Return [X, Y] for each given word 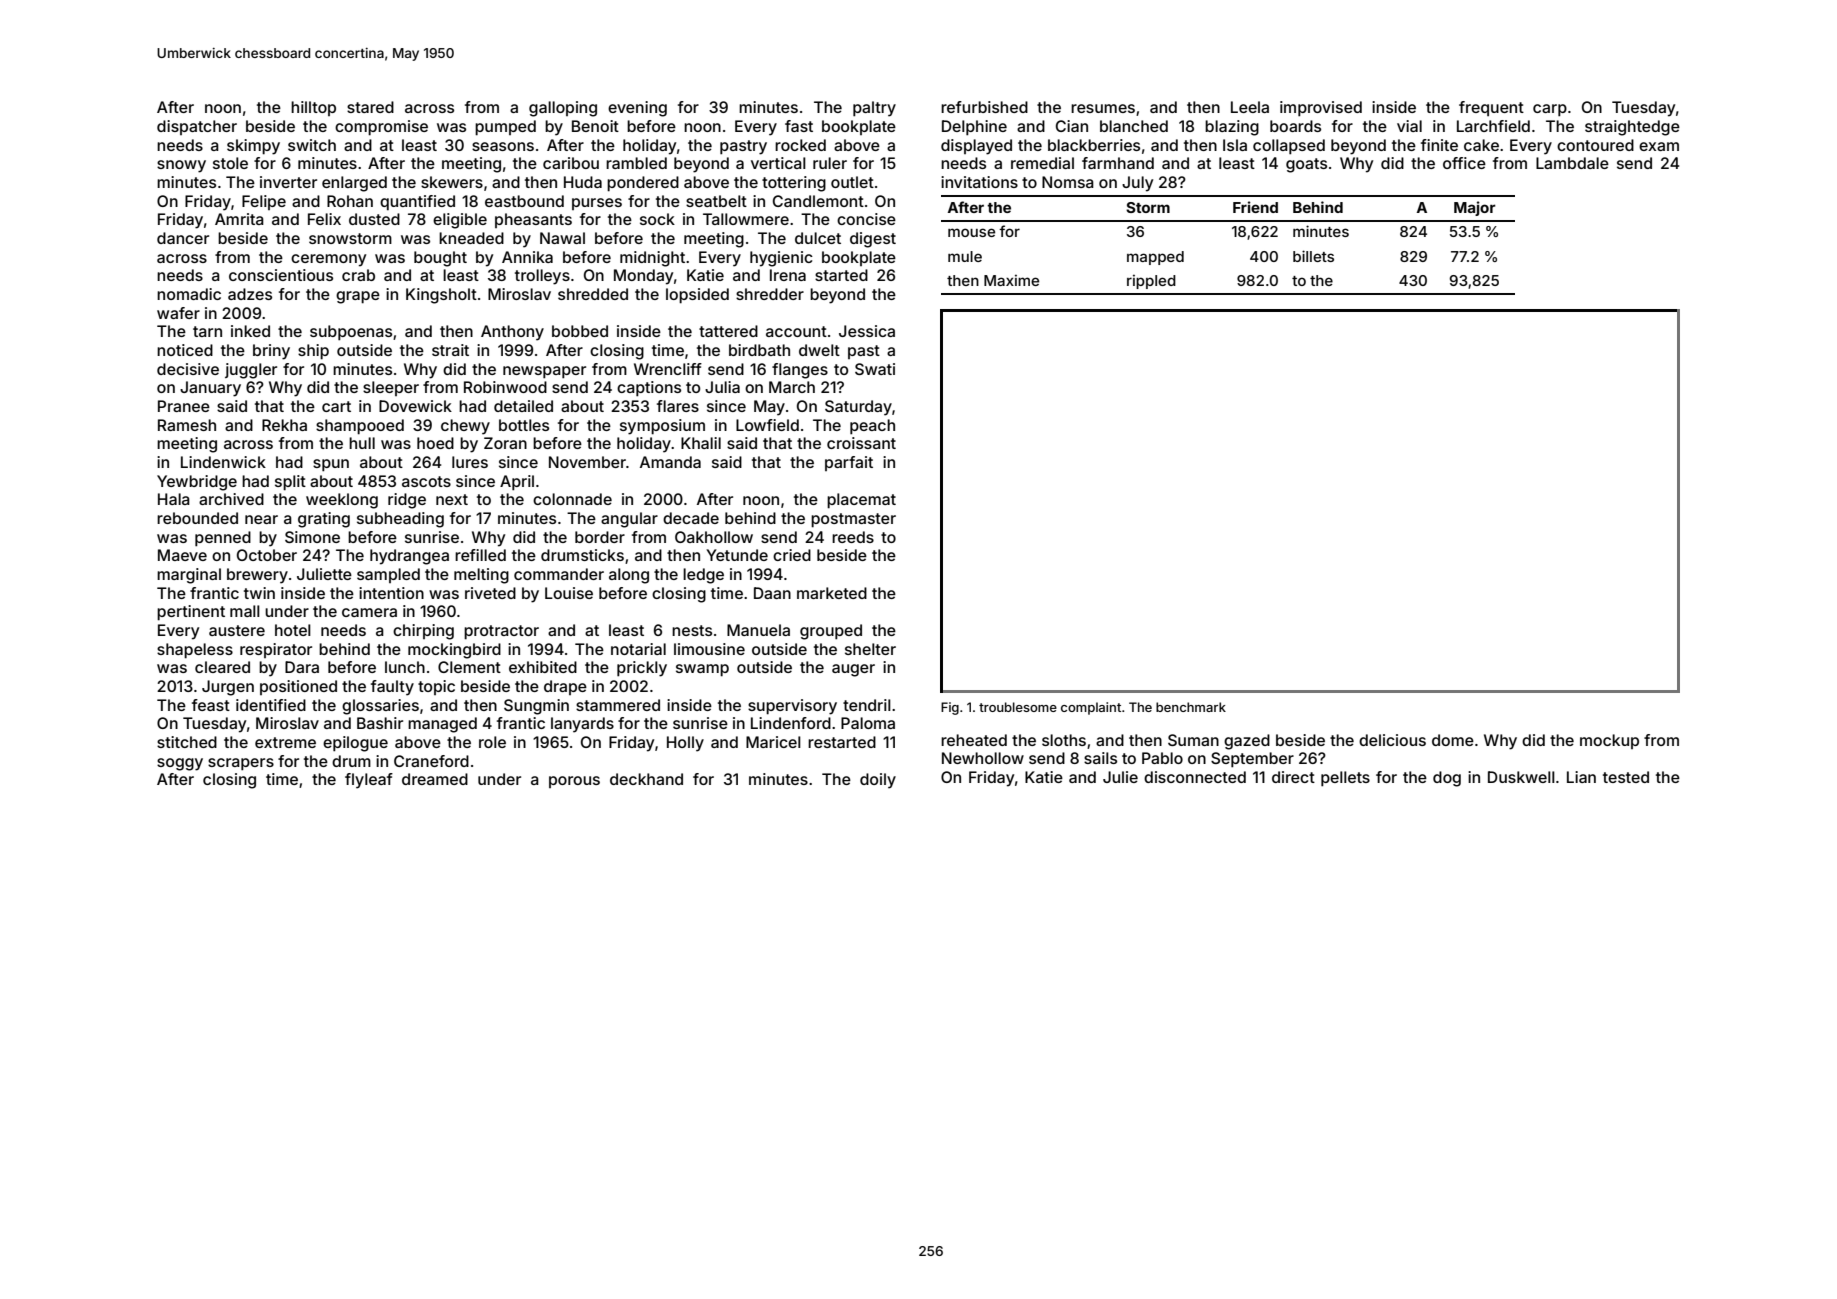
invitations [979, 182]
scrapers [241, 764]
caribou [571, 163]
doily [878, 781]
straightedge [1632, 128]
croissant [861, 443]
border [600, 537]
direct [1293, 777]
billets [1313, 256]
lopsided [697, 296]
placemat [861, 501]
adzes [250, 294]
